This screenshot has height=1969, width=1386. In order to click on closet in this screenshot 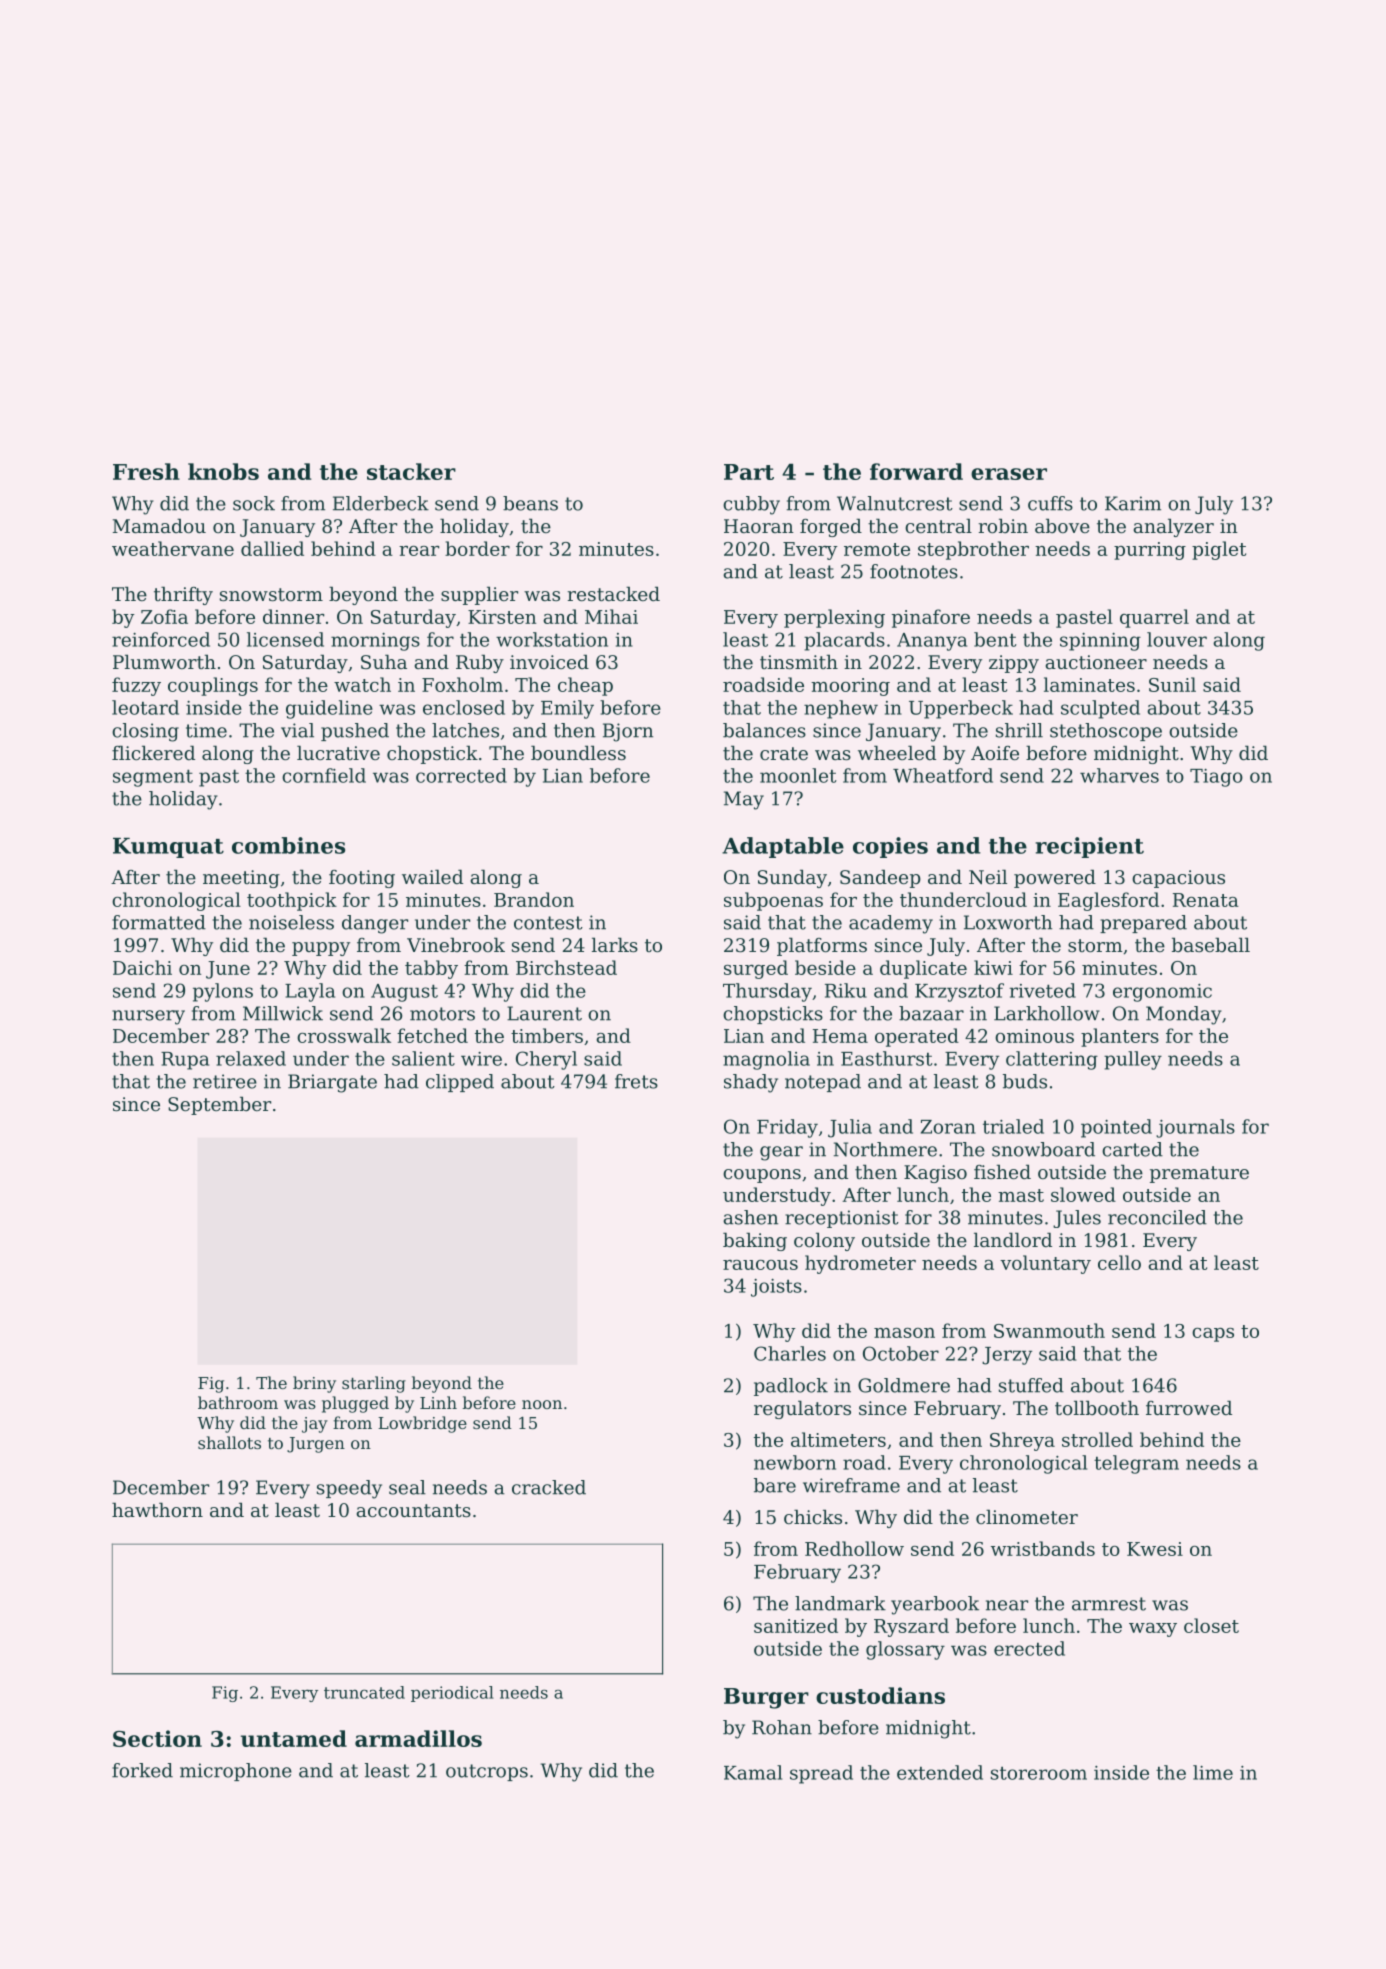, I will do `click(1211, 1625)`.
